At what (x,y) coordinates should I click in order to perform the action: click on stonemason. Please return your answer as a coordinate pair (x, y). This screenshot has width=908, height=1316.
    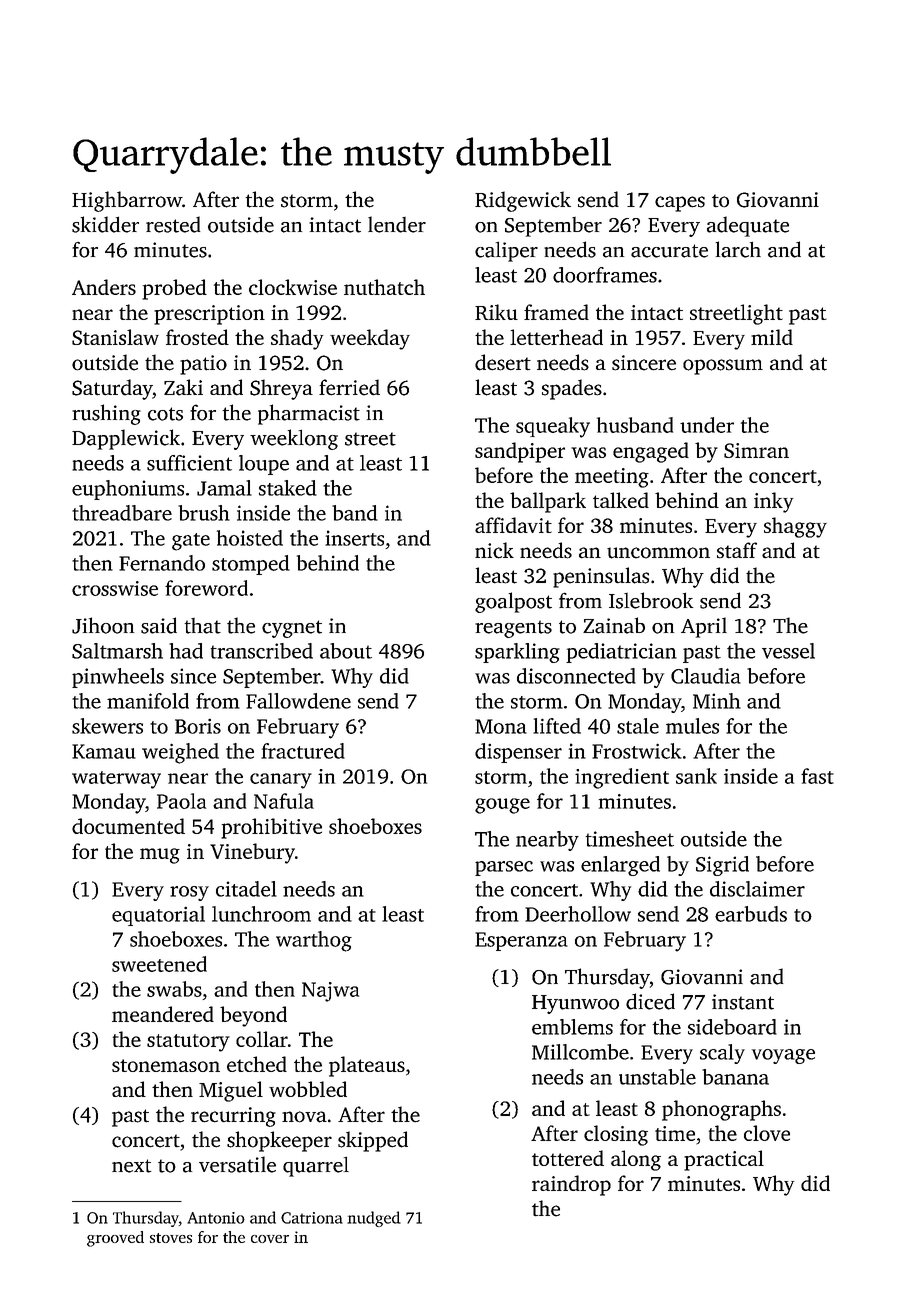
    Looking at the image, I should click on (166, 1065).
